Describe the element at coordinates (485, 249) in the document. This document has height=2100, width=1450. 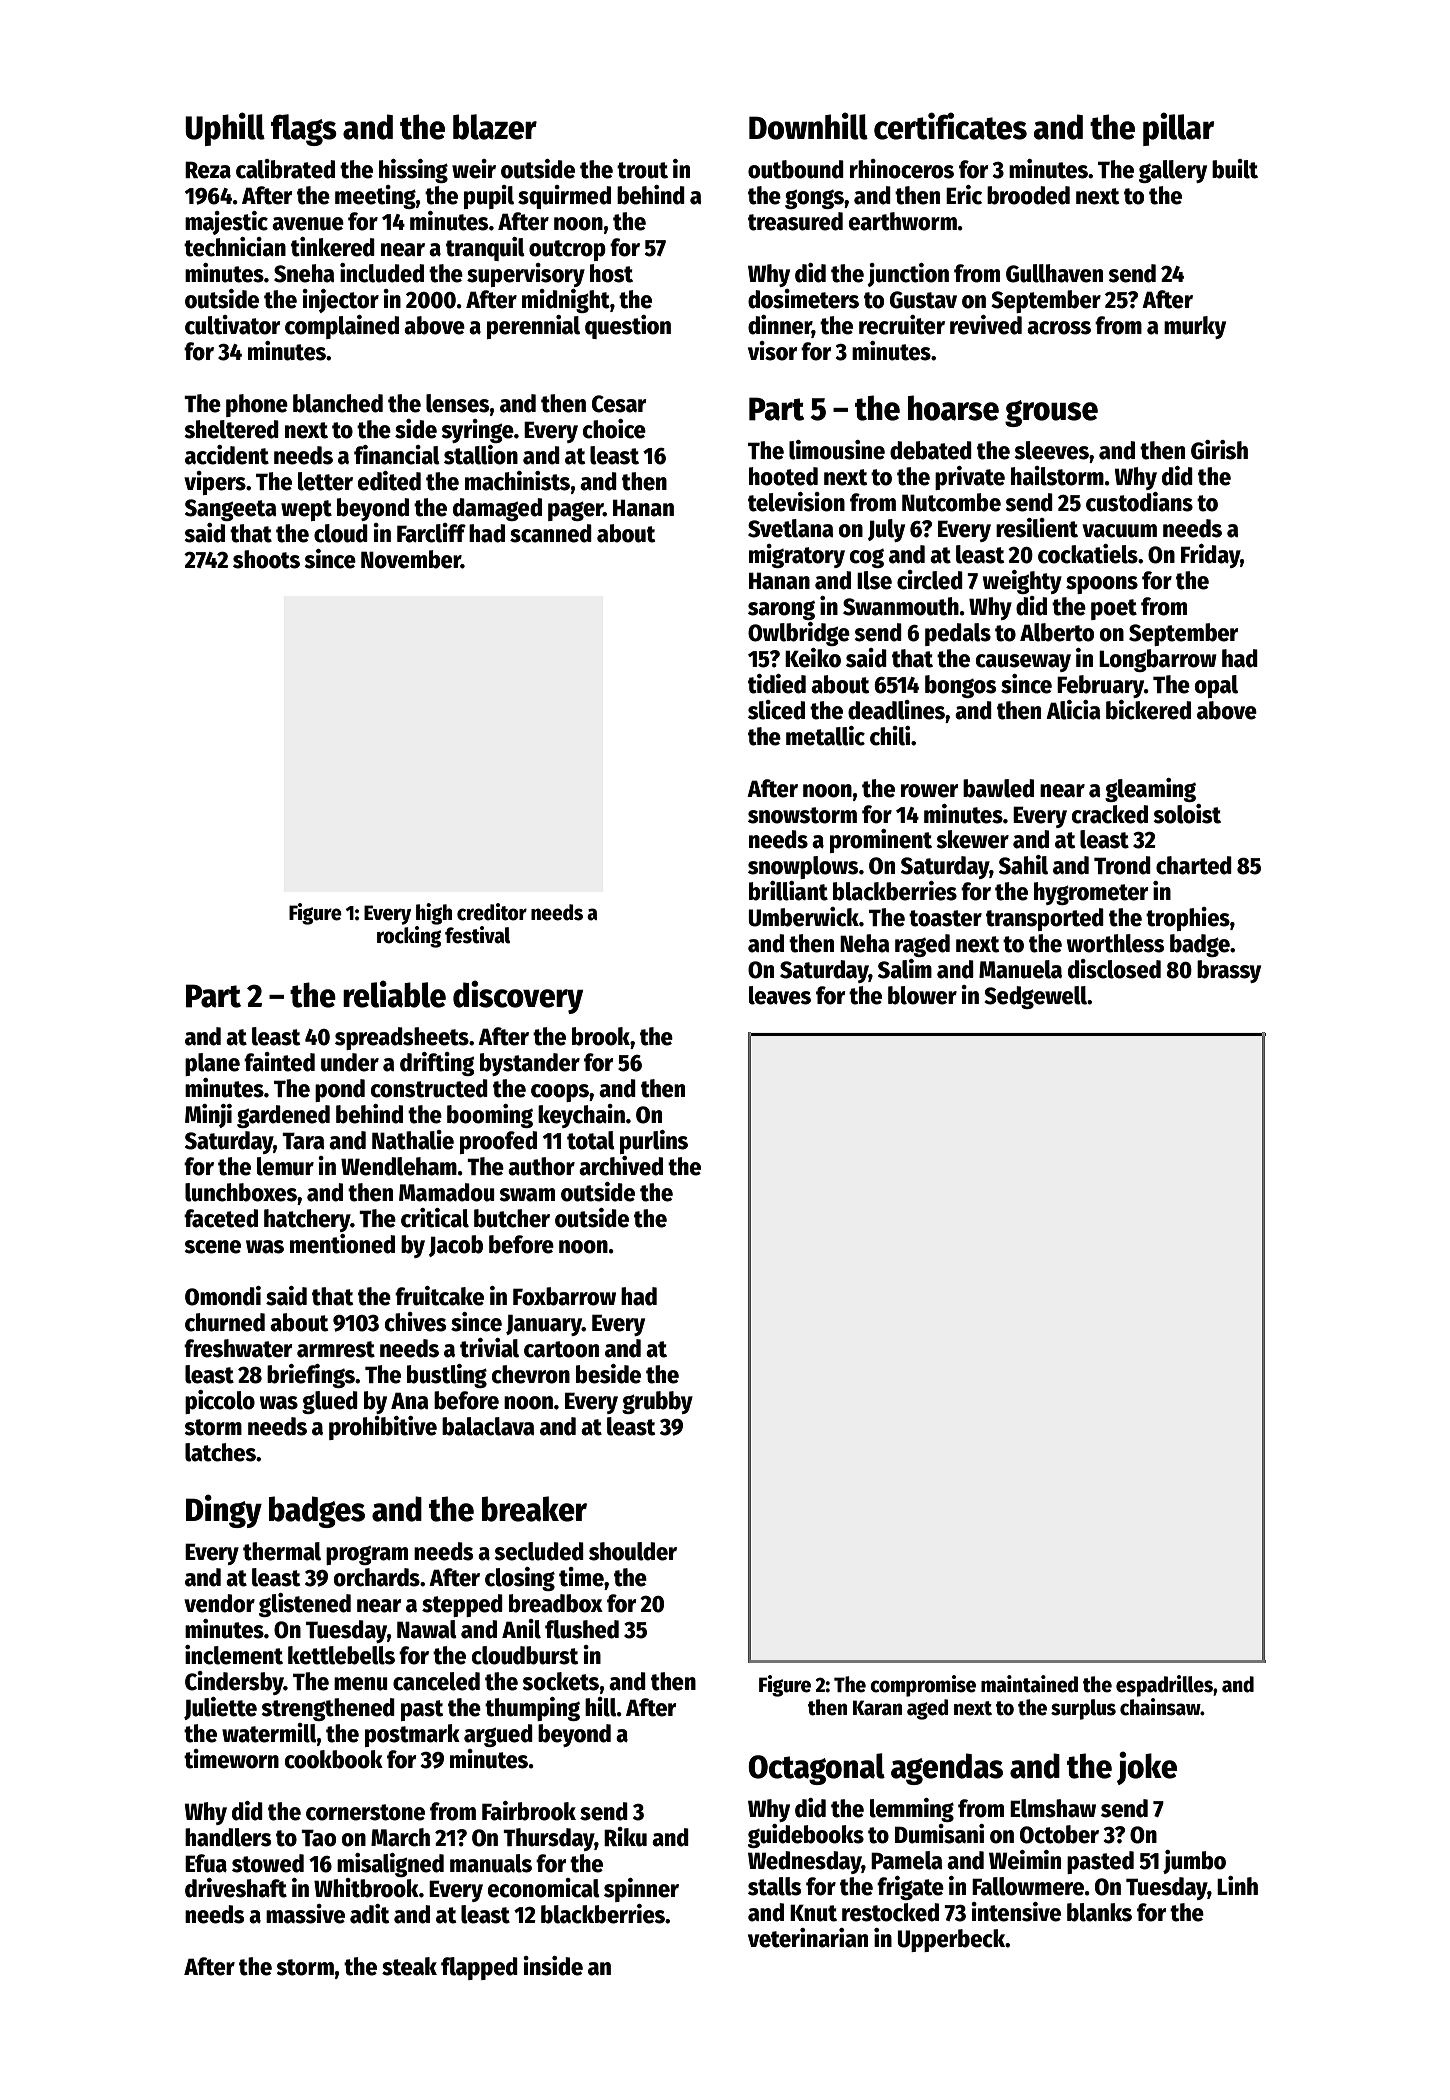
I see `tranquil` at that location.
